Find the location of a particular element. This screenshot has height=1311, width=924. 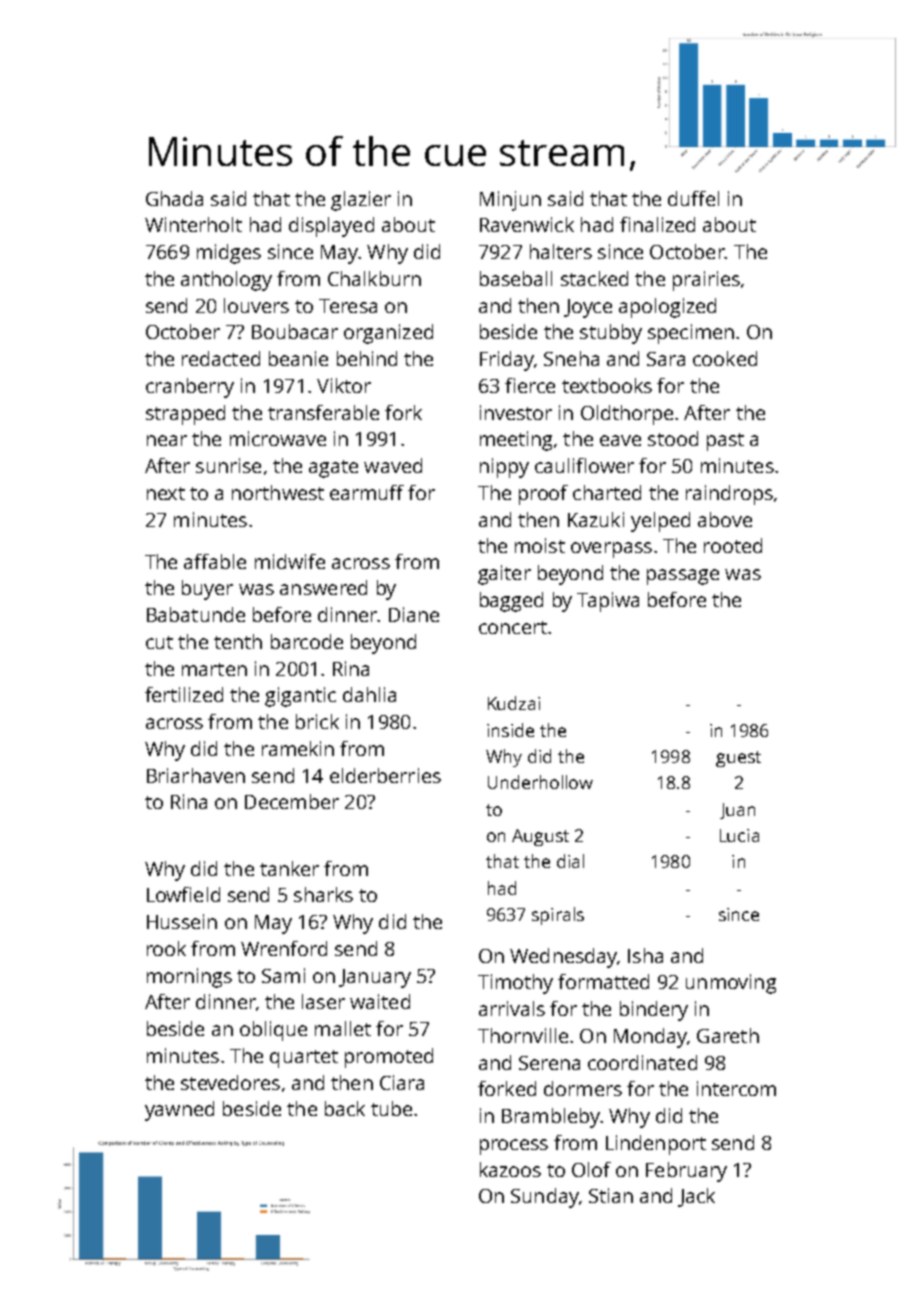

Lowfield is located at coordinates (183, 894).
